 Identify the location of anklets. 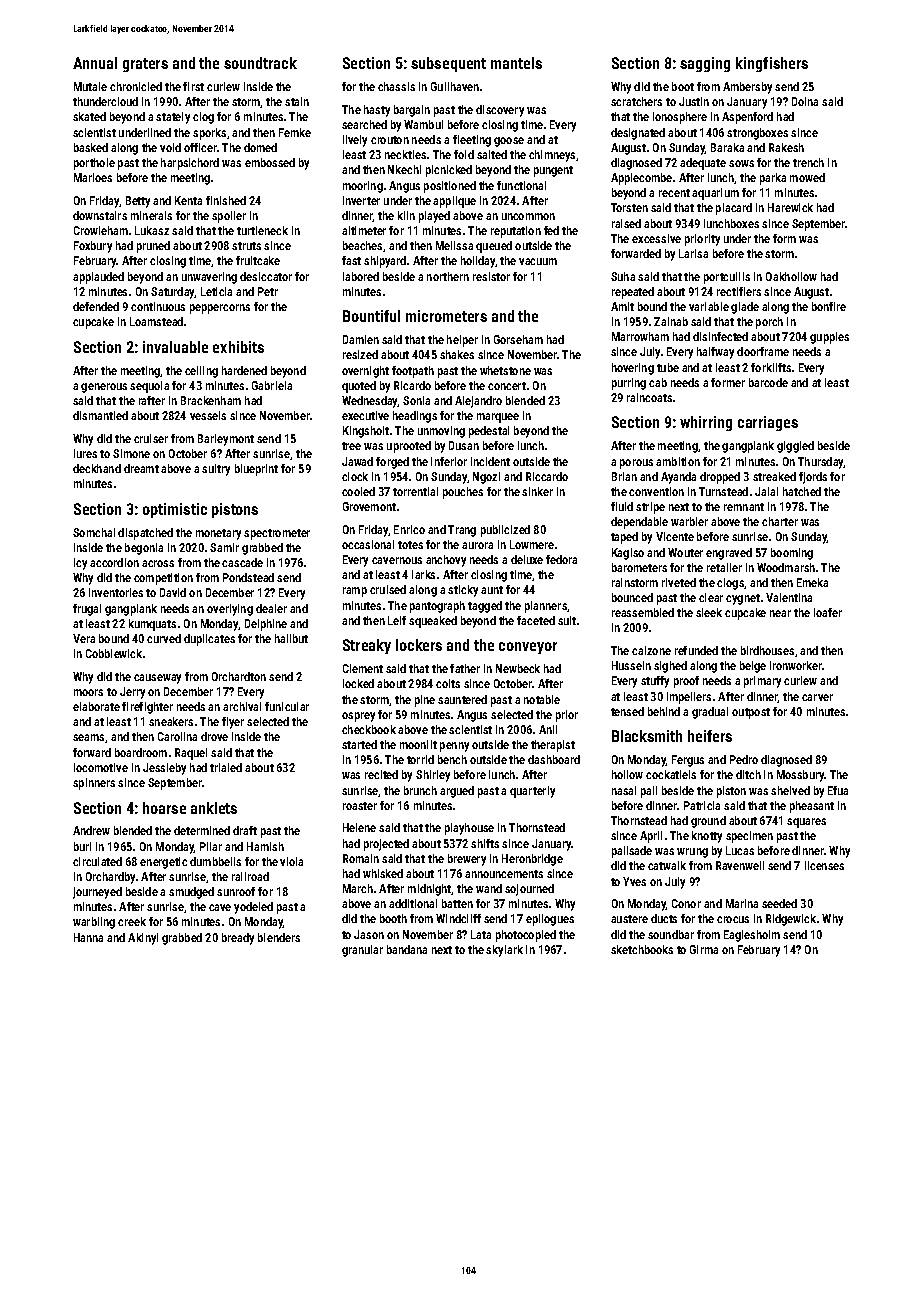
(214, 808).
